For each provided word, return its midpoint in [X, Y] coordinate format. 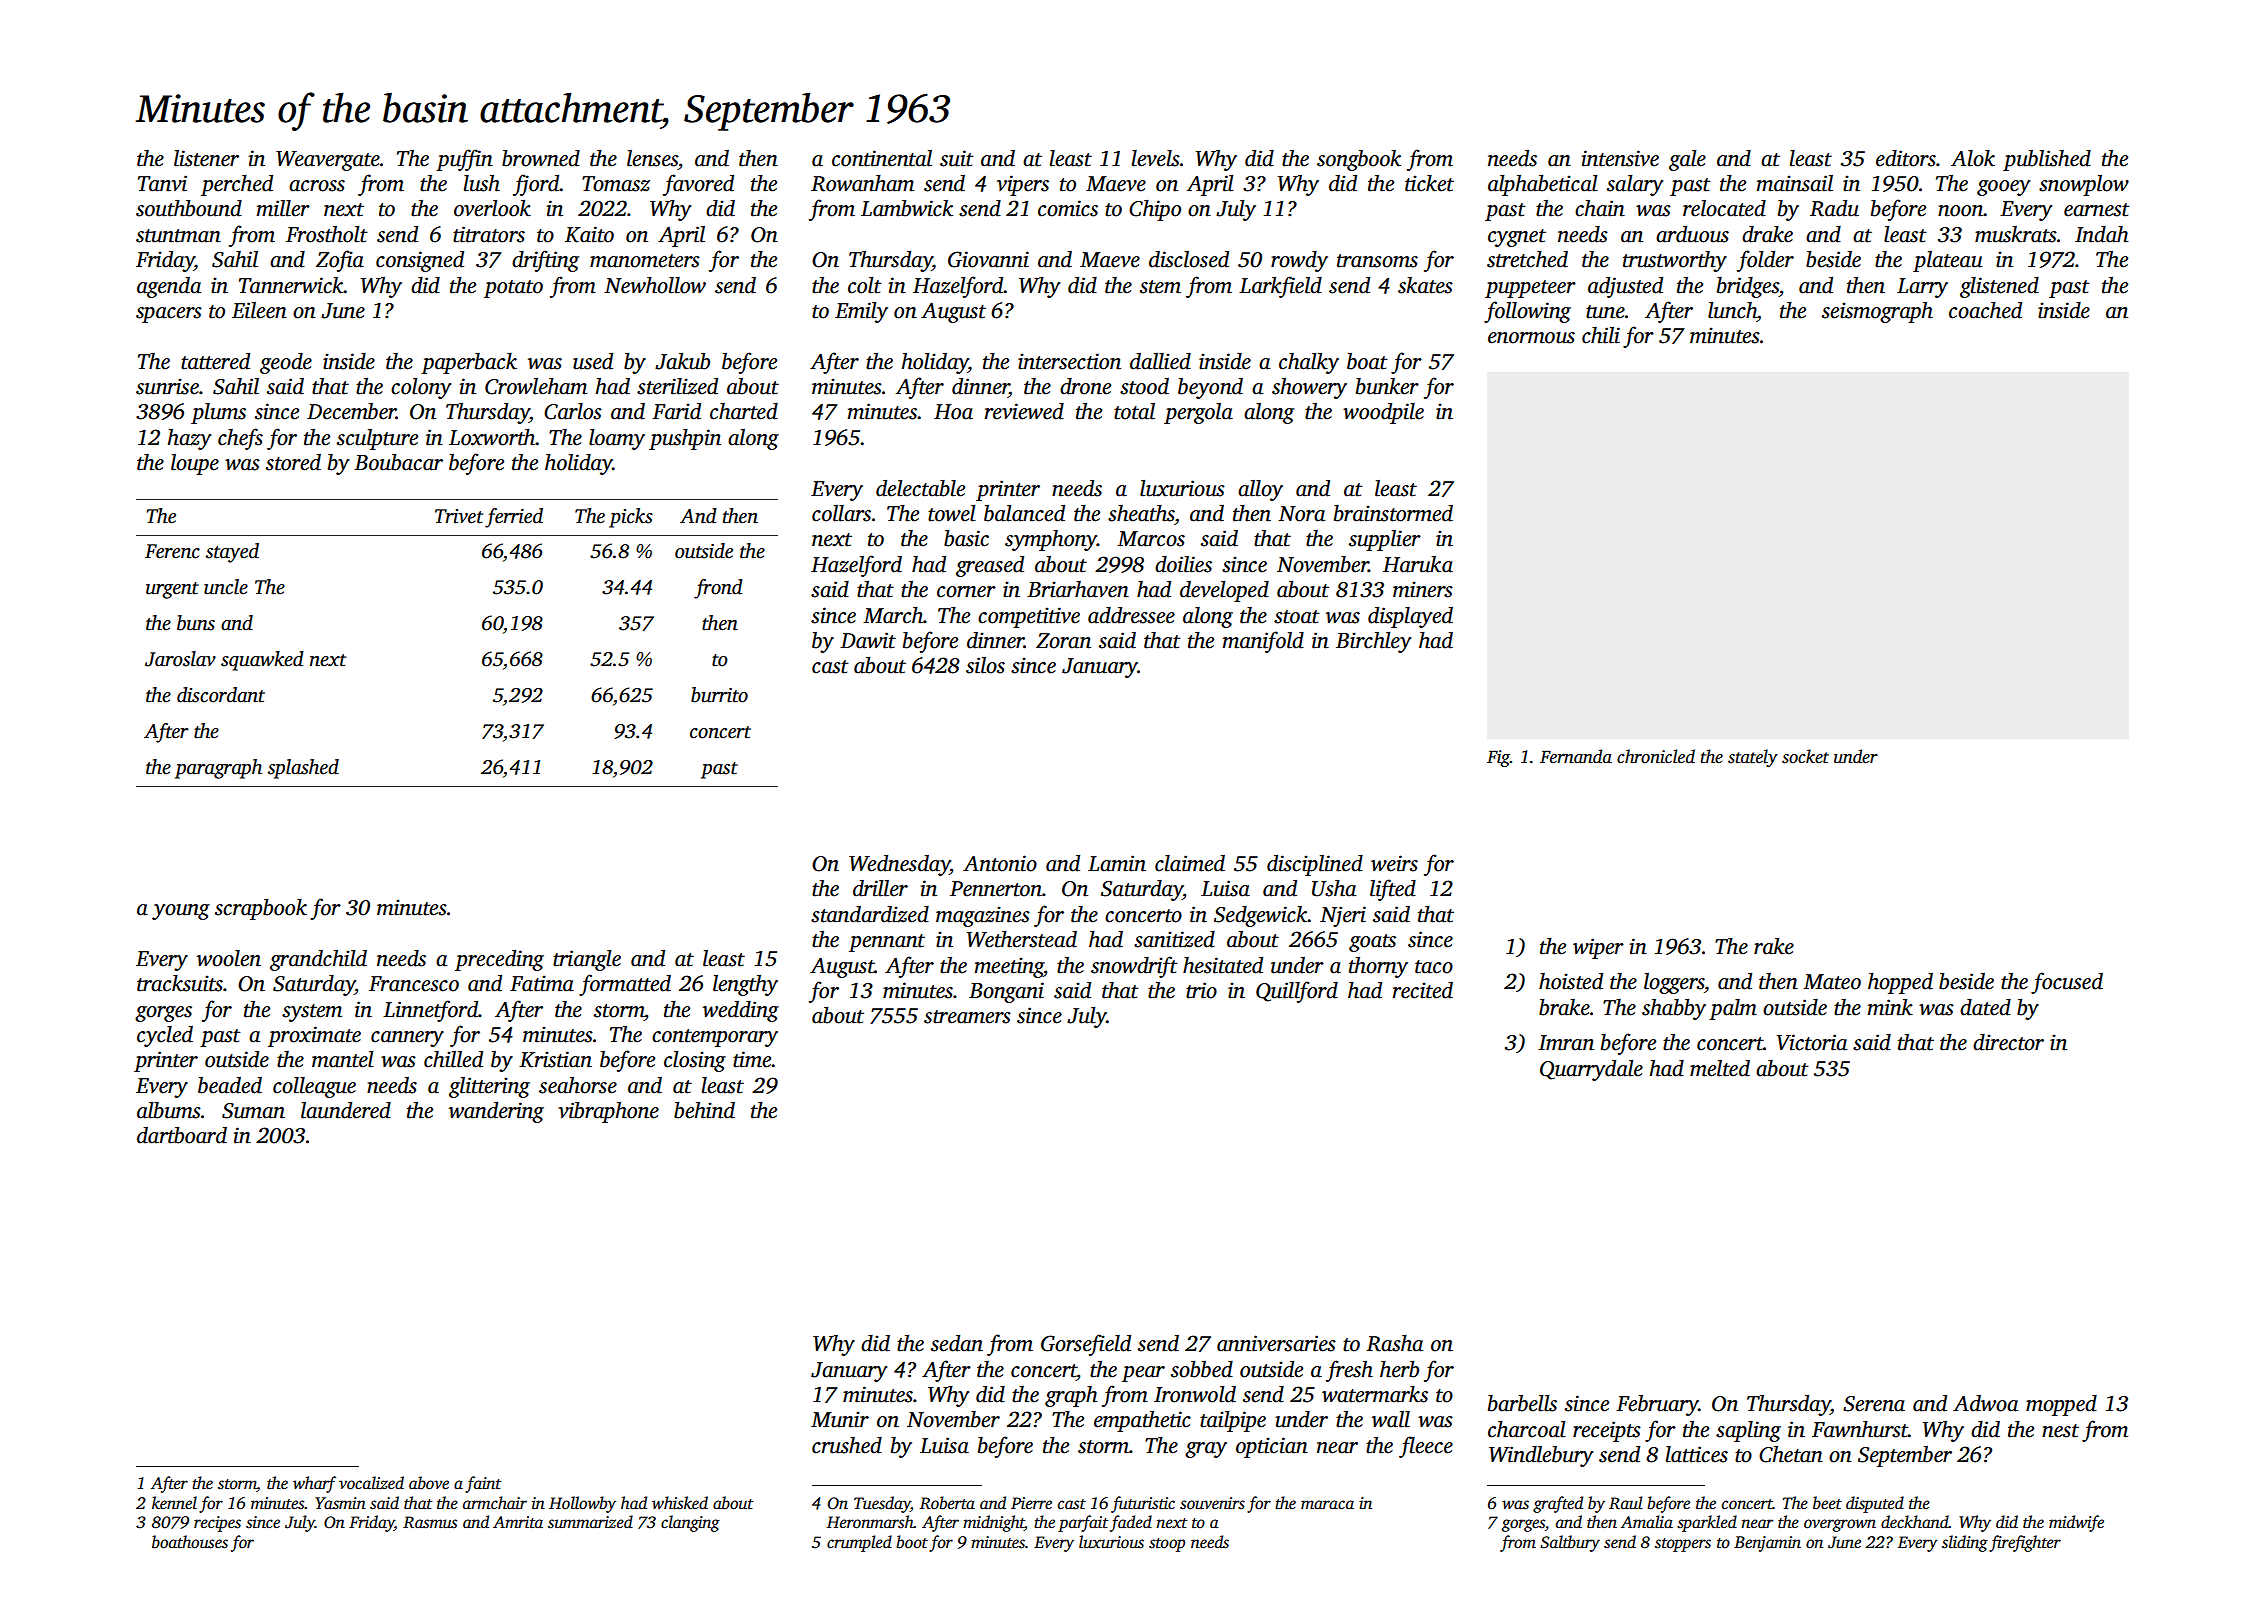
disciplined [1315, 865]
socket [1805, 756]
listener [206, 158]
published [2047, 160]
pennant [887, 943]
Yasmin [340, 1503]
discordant [221, 695]
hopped [1900, 983]
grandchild [318, 960]
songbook [1359, 160]
